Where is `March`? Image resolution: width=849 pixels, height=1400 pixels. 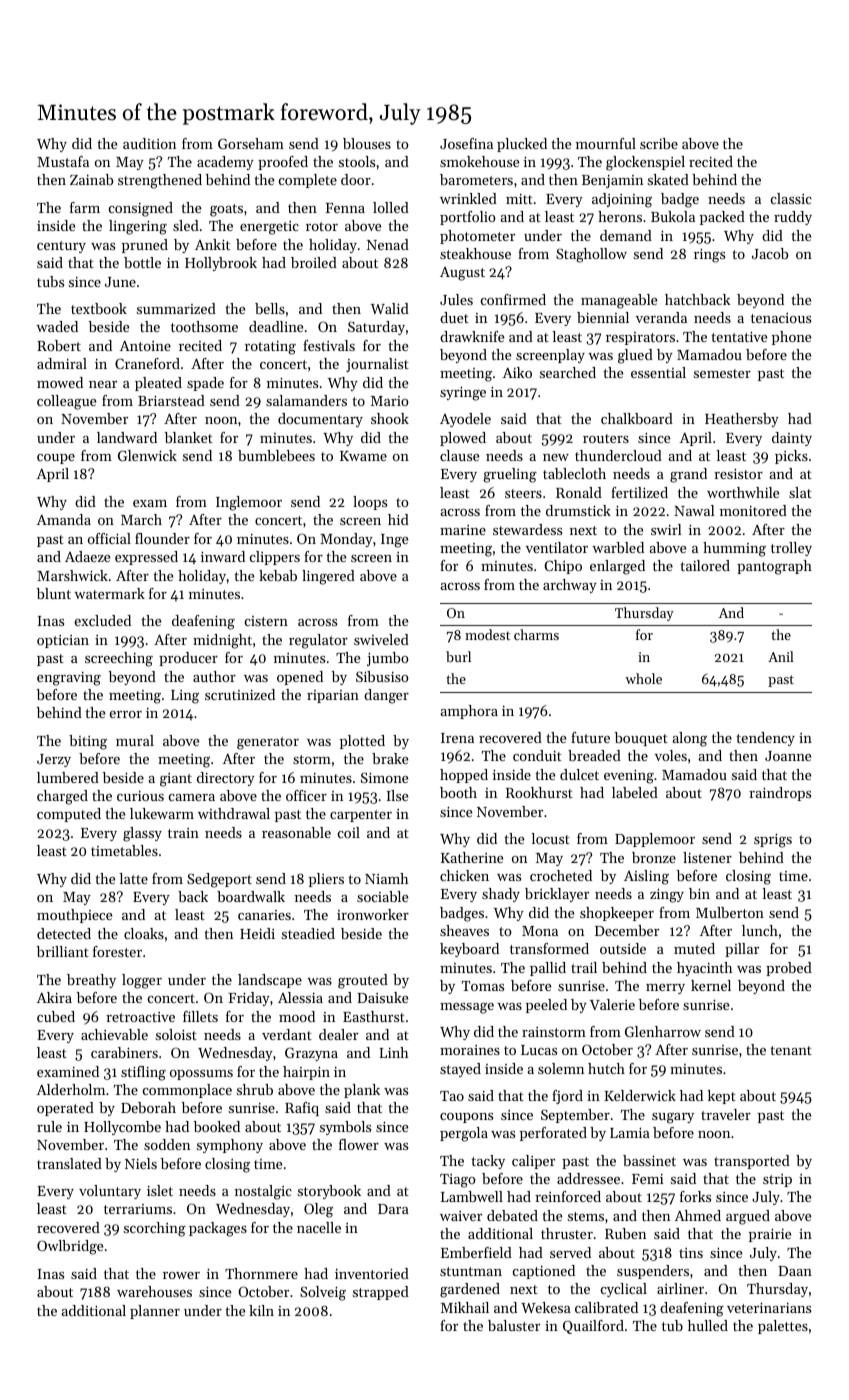
March is located at coordinates (141, 519).
